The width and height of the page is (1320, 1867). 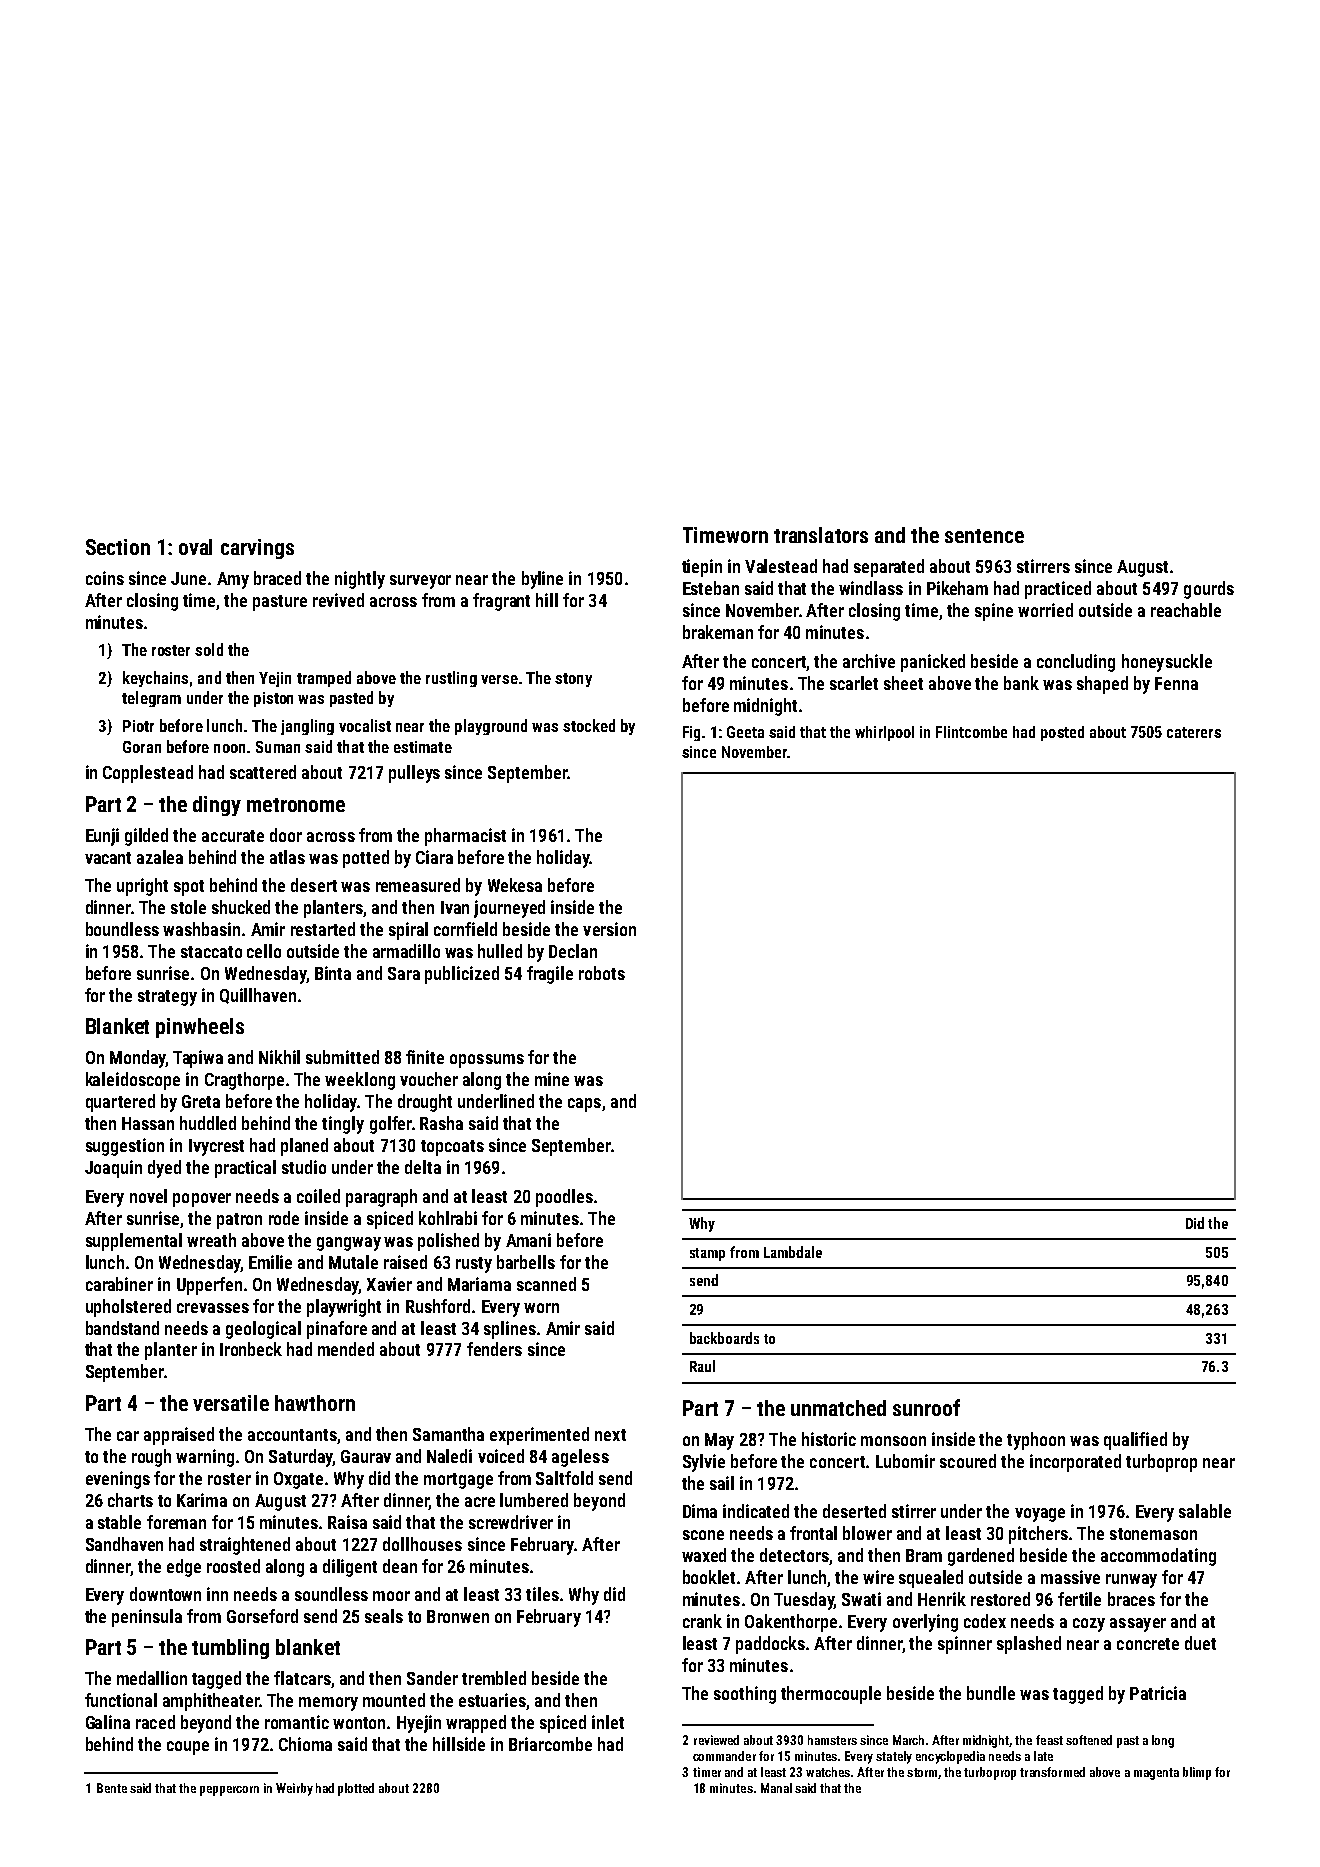 I want to click on Lambdale, so click(x=793, y=1252).
